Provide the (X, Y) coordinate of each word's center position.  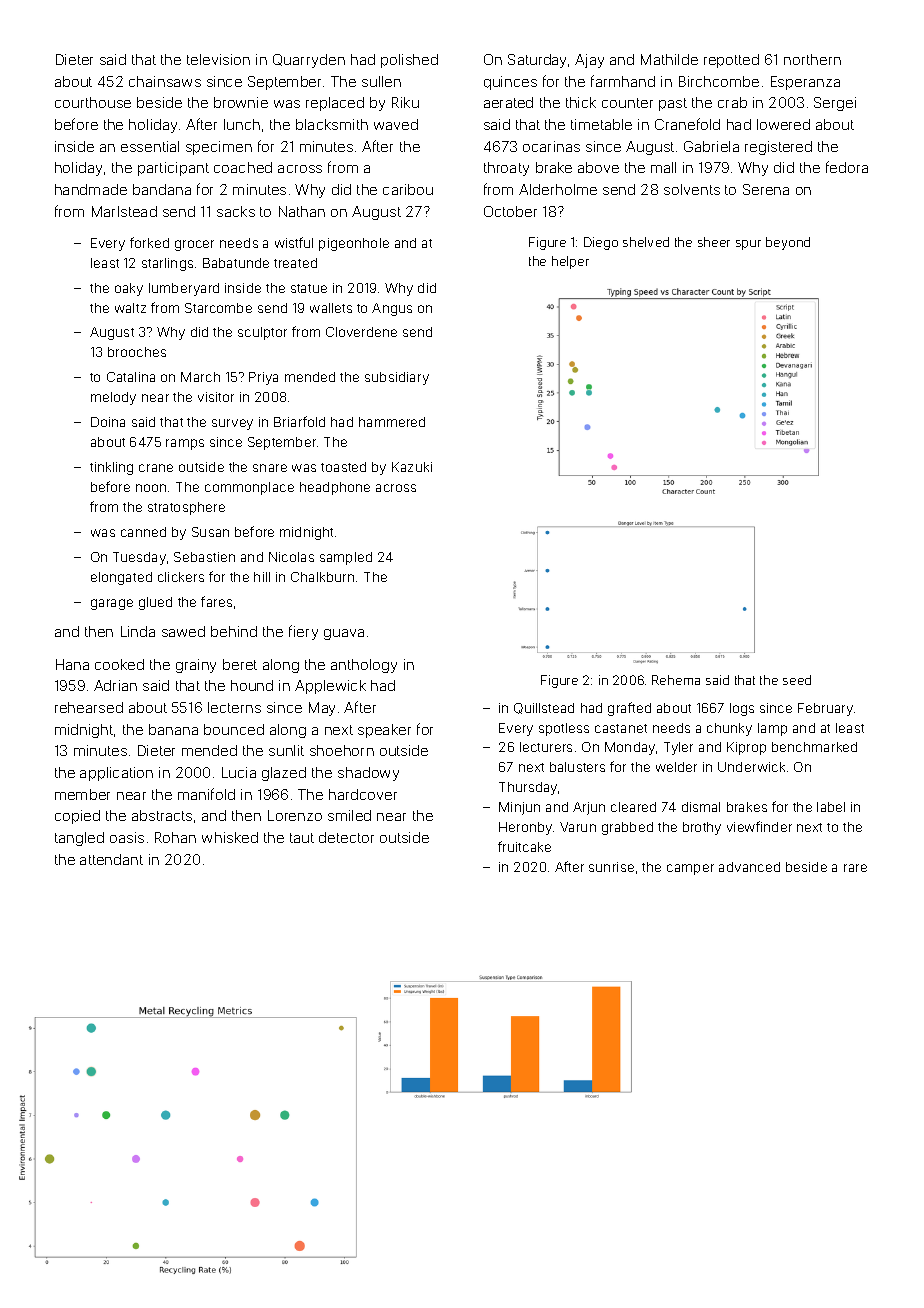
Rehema (676, 680)
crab (732, 102)
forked (149, 242)
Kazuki (412, 467)
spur (748, 245)
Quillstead (544, 708)
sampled (346, 558)
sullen (381, 81)
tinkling (111, 468)
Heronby (525, 828)
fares (216, 601)
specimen (219, 148)
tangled (79, 839)
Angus (392, 309)
